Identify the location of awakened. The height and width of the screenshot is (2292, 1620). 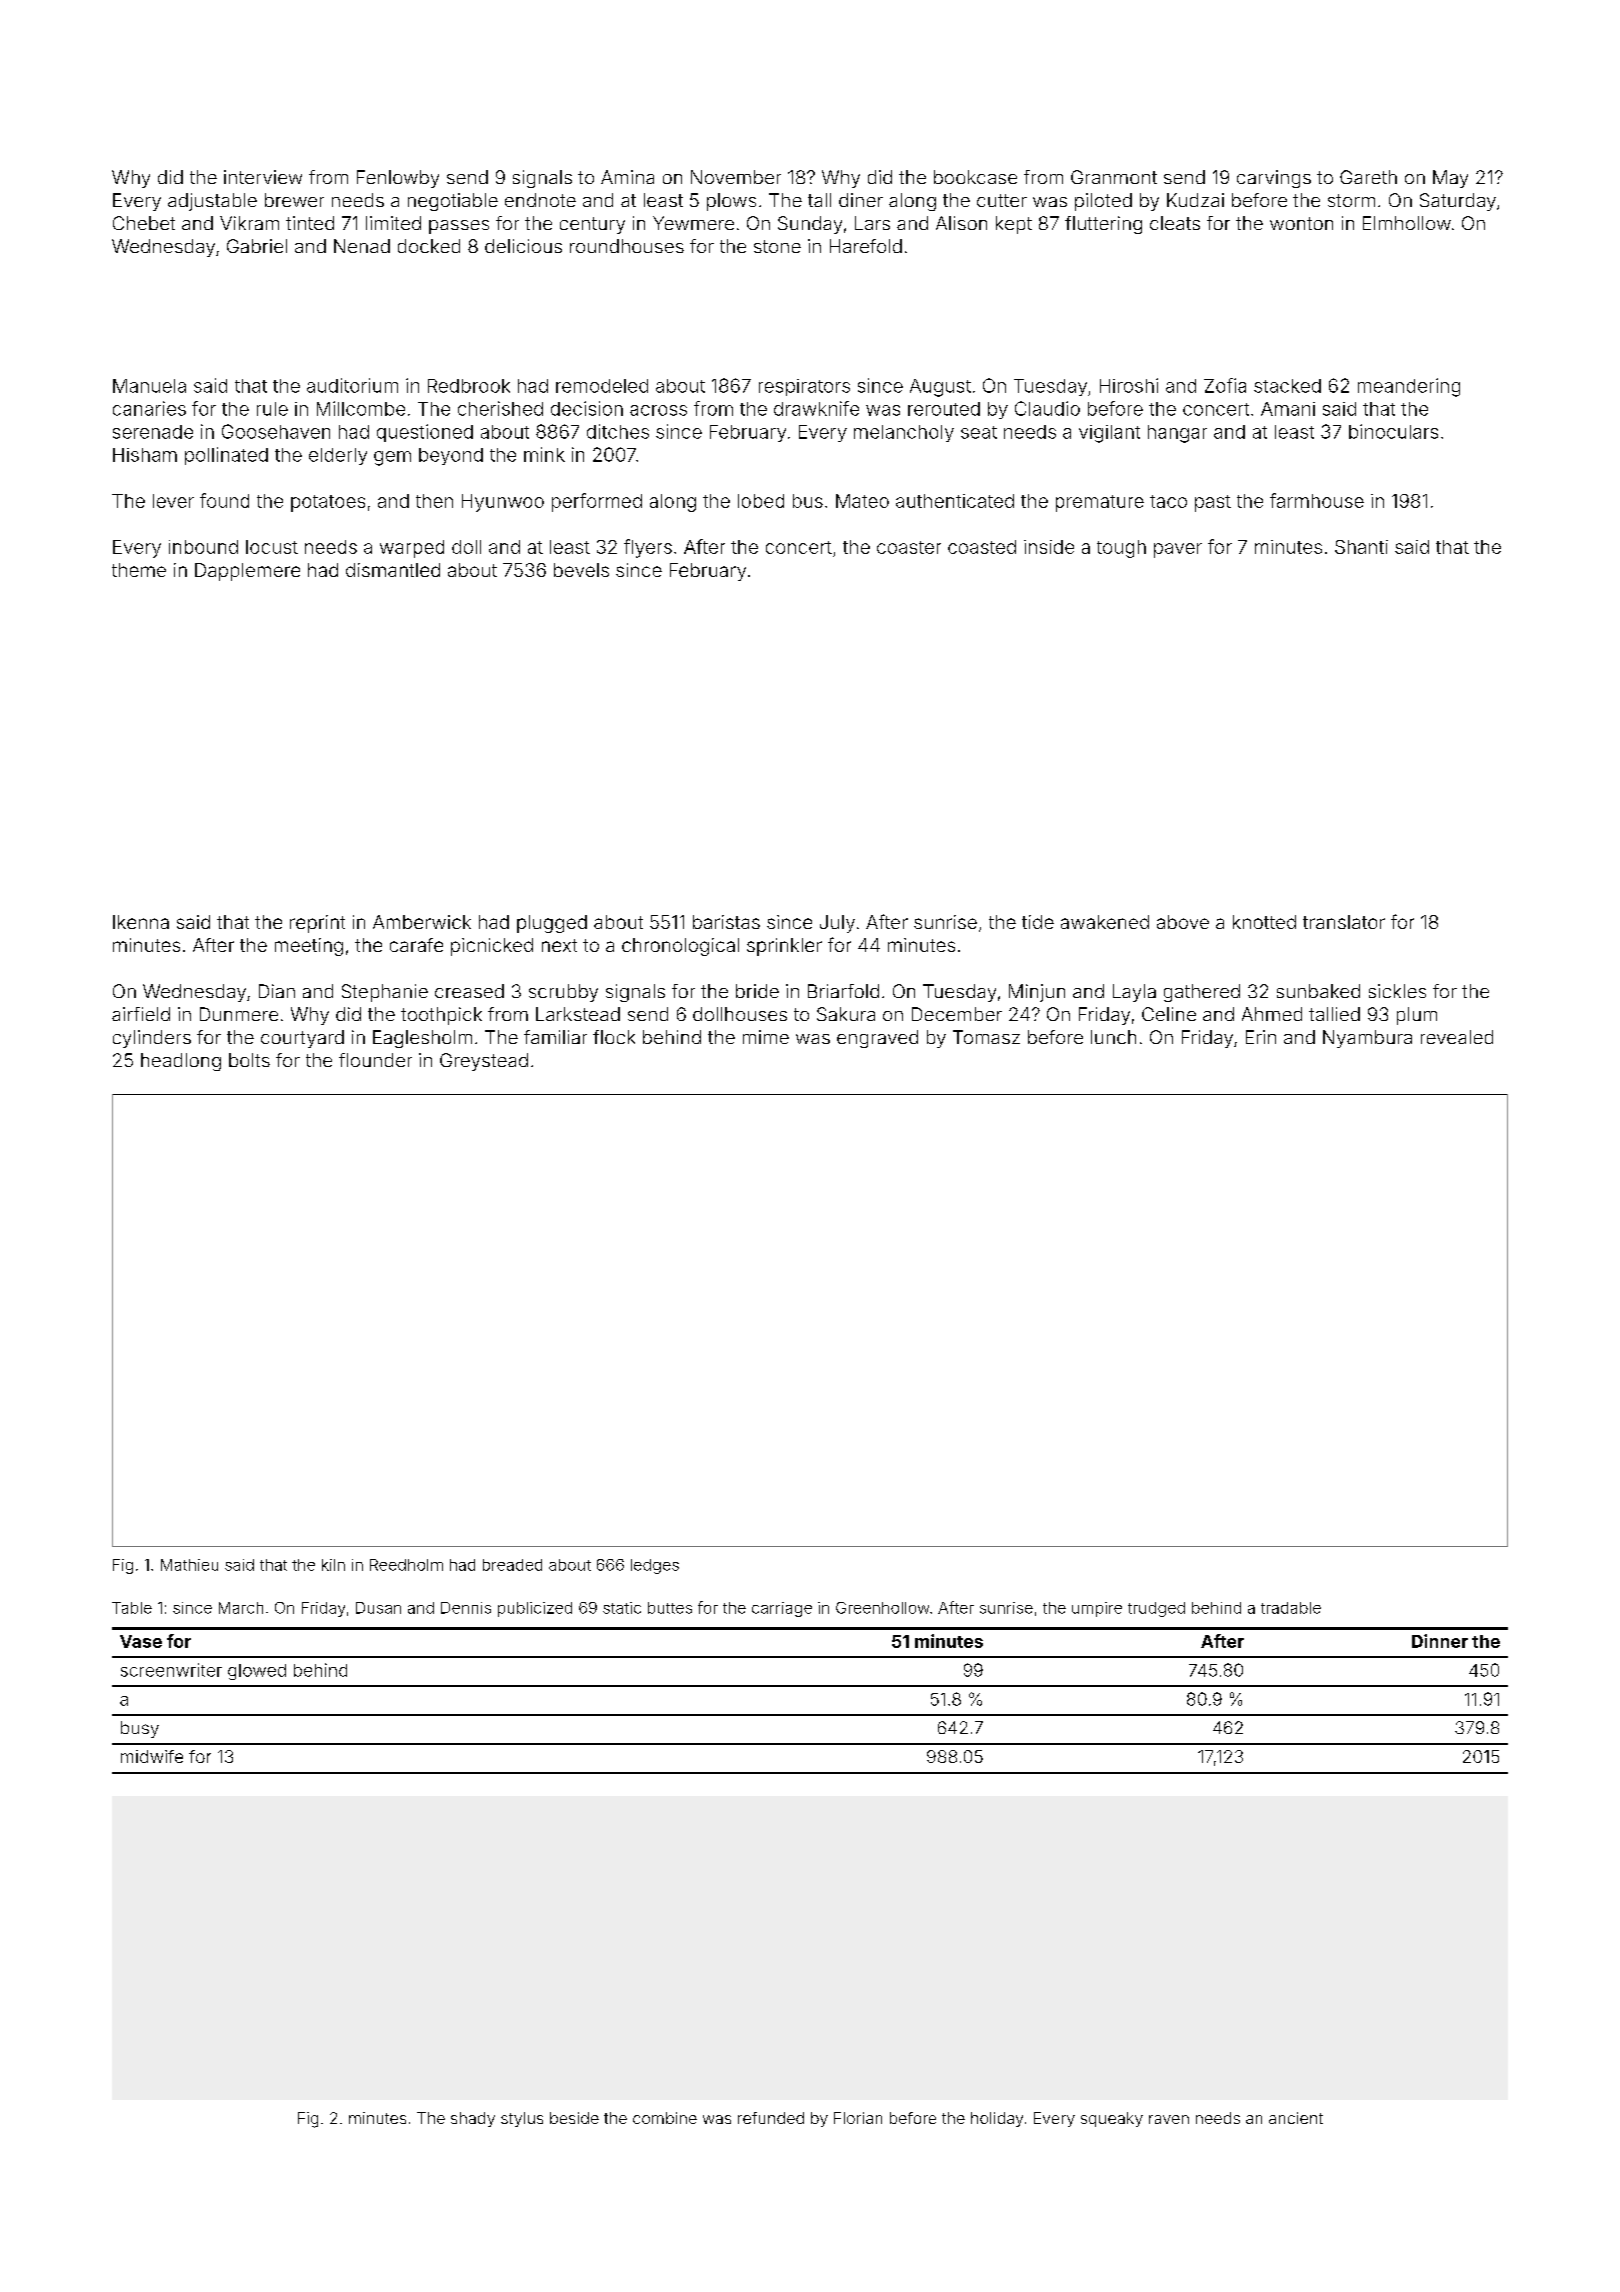
(1105, 922).
